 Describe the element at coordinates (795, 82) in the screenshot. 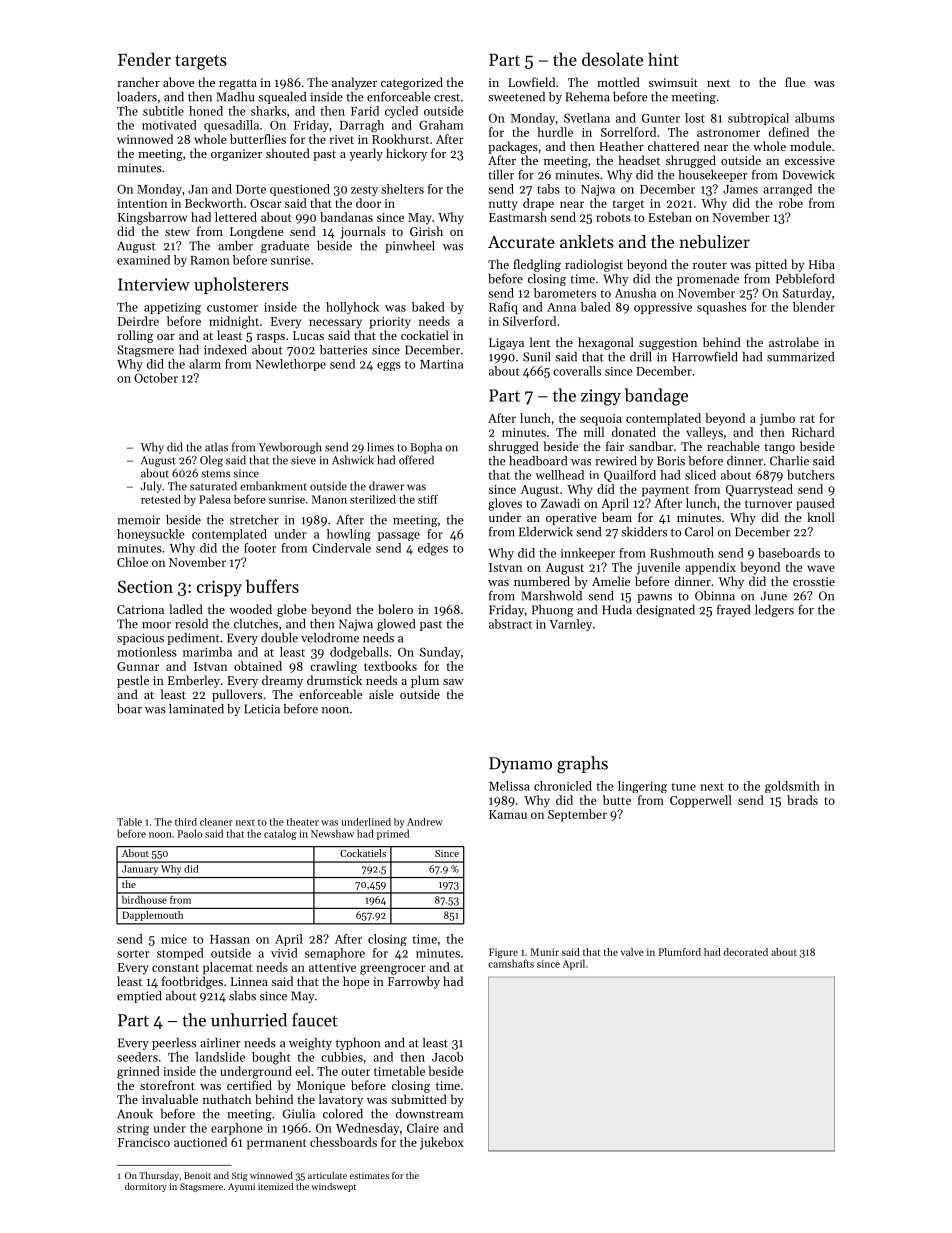

I see `flue` at that location.
